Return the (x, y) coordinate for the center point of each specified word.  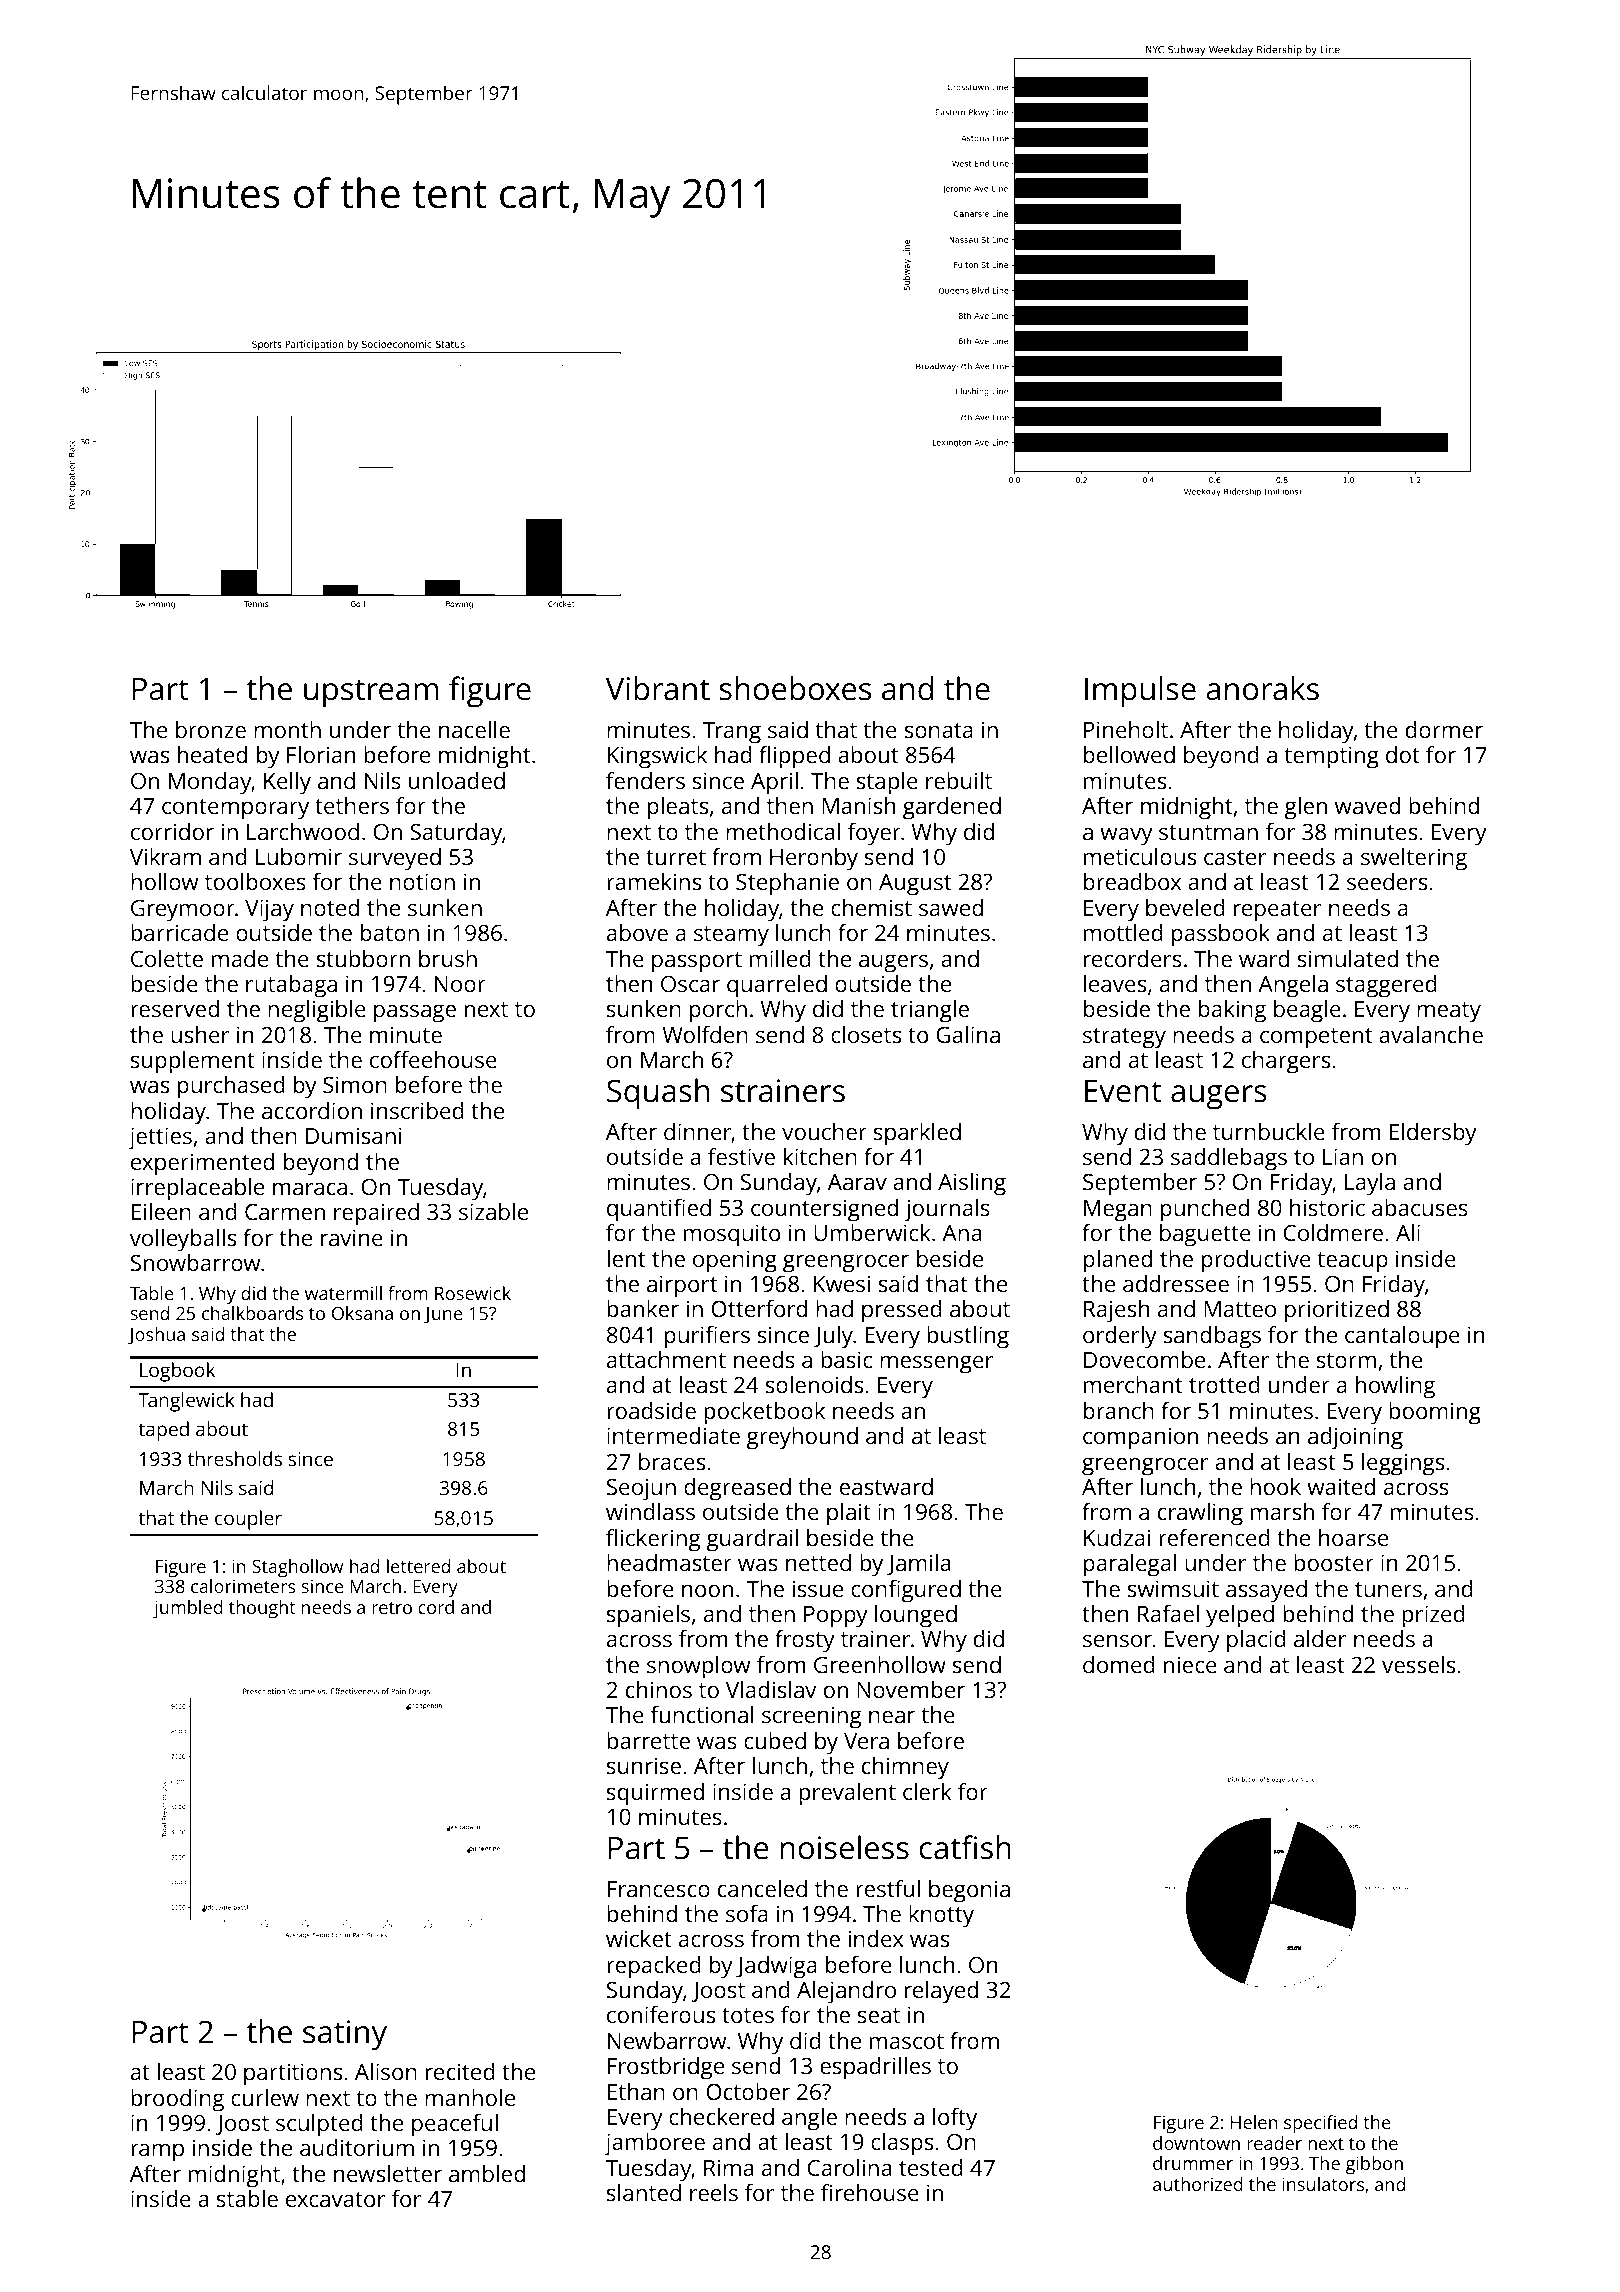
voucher (824, 1131)
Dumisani (354, 1135)
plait (849, 1514)
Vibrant (658, 688)
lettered (418, 1566)
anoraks (1262, 688)
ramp (157, 2153)
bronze (211, 729)
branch (1119, 1410)
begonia (969, 1891)
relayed (941, 1992)
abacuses (1420, 1207)
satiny (345, 2035)
